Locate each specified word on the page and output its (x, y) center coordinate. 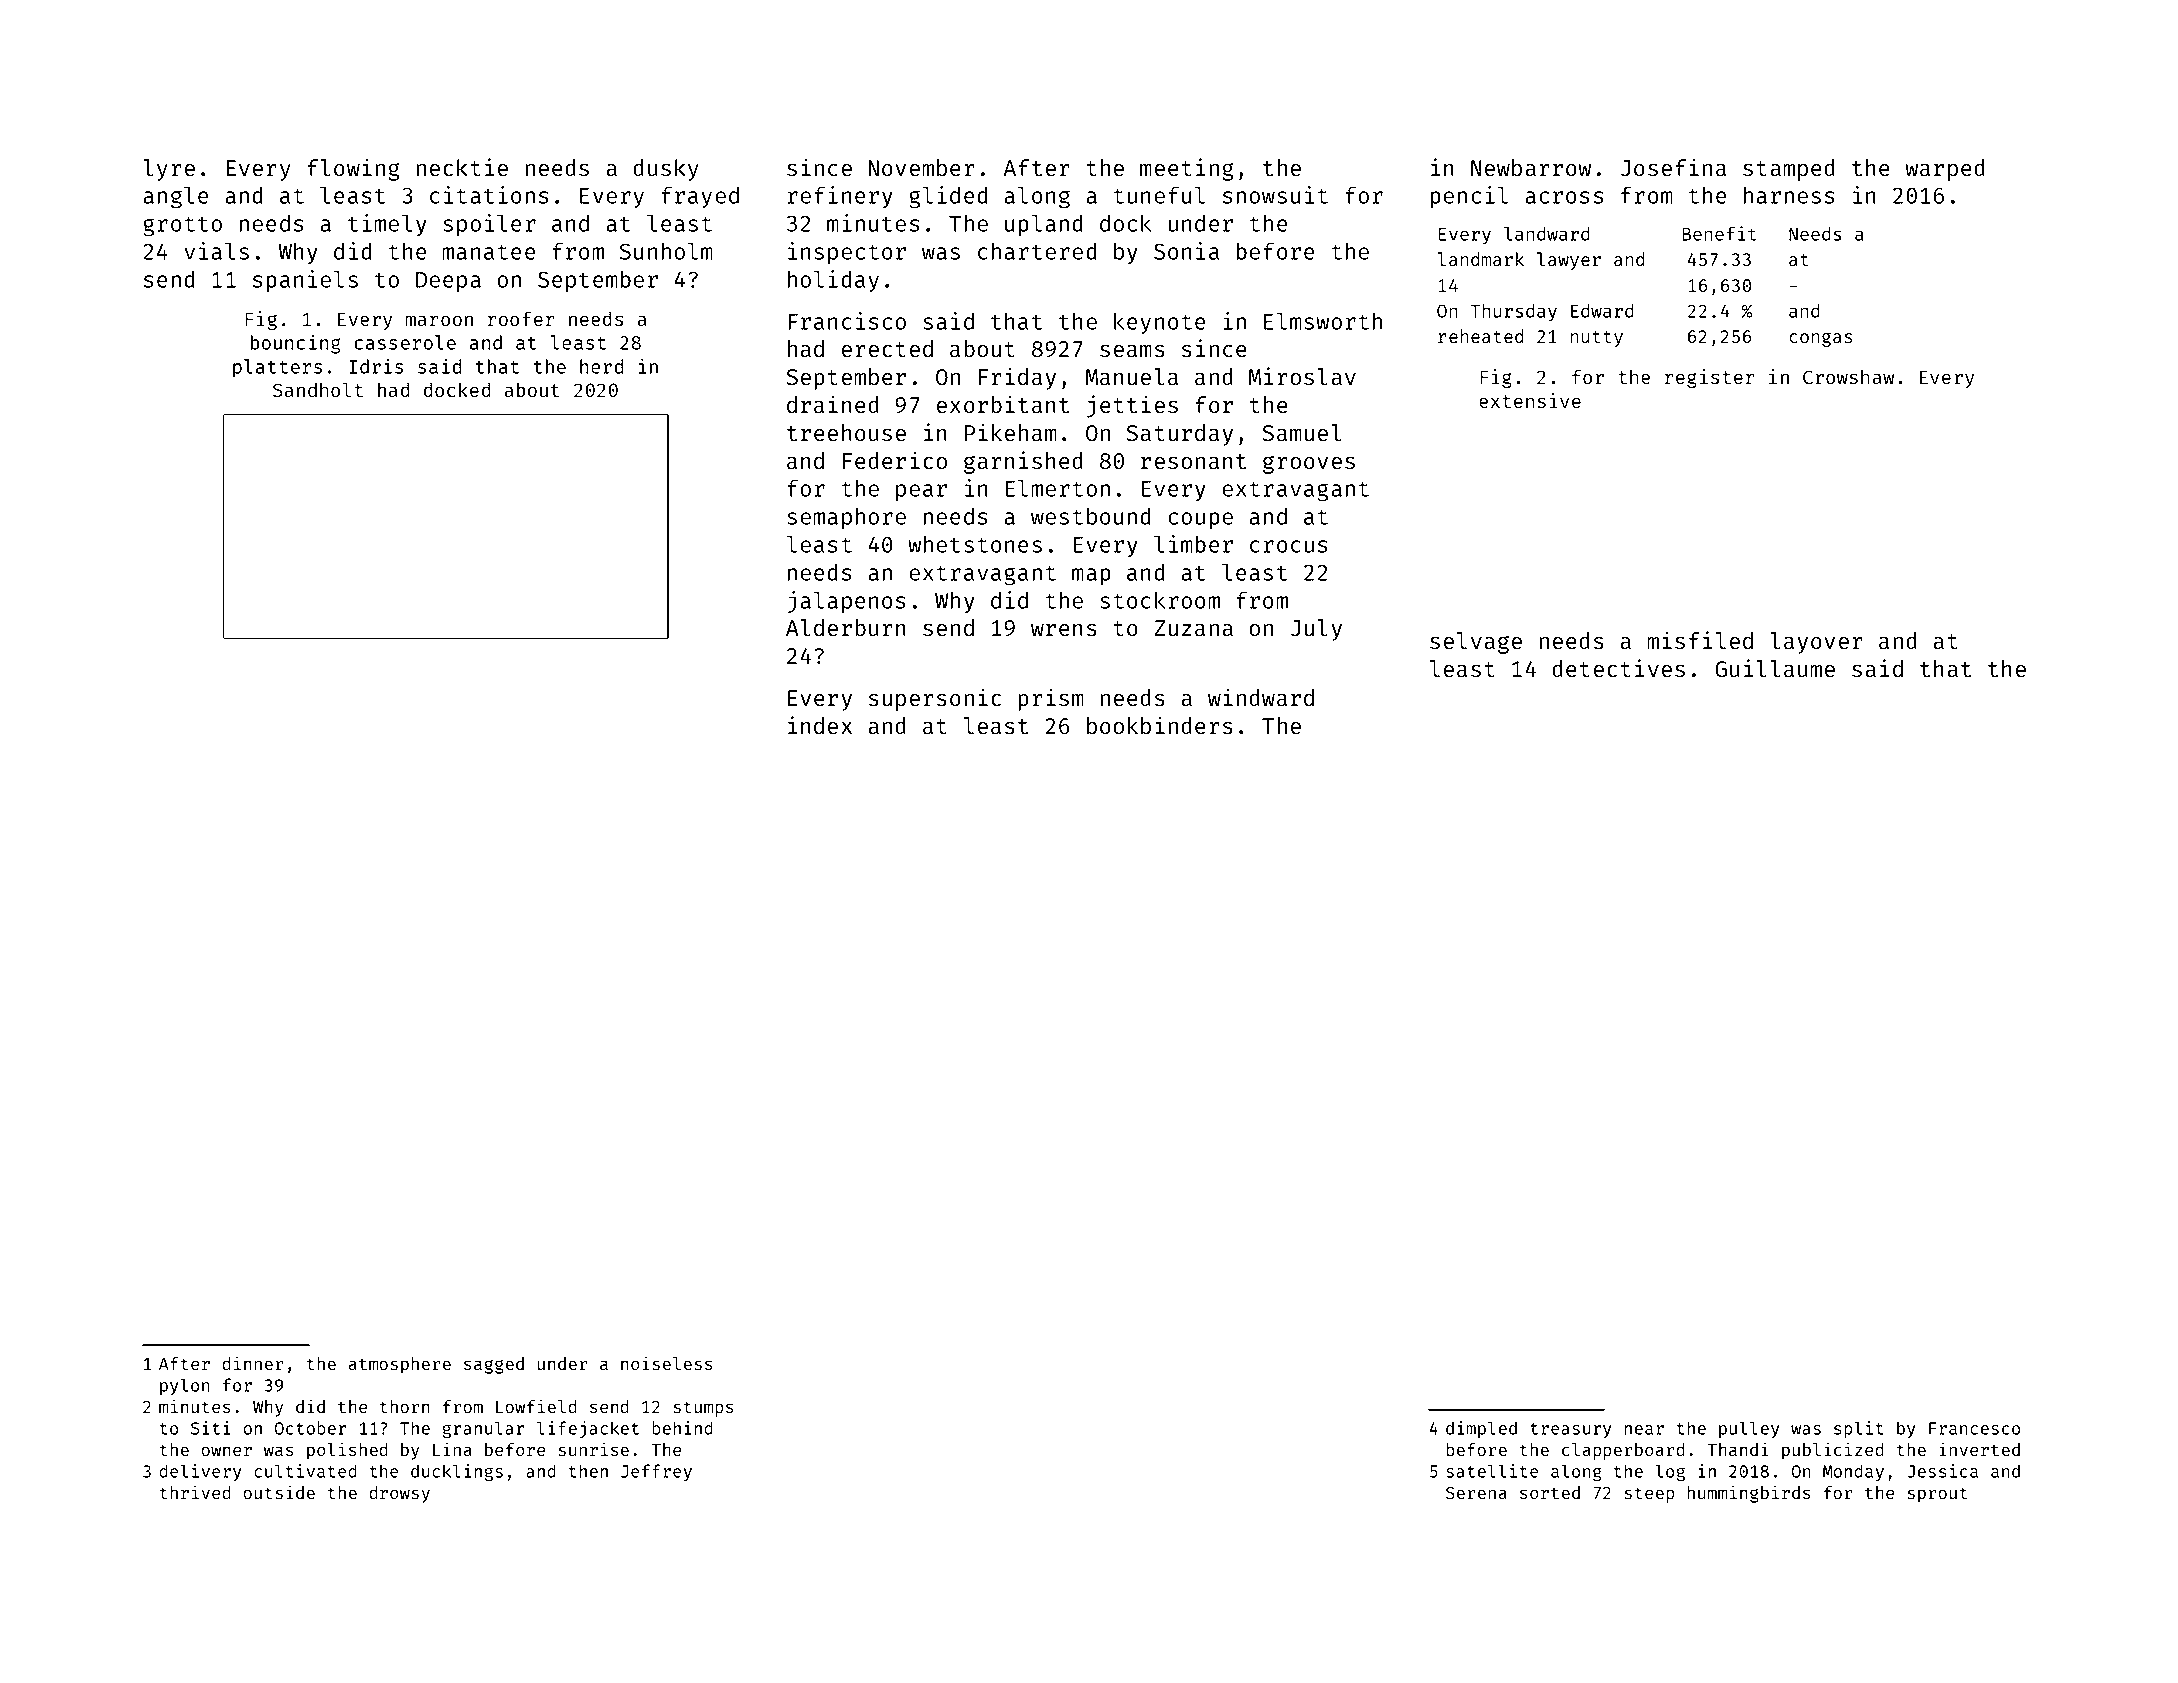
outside (279, 1492)
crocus (1289, 546)
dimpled (1481, 1429)
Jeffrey (656, 1472)
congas (1820, 339)
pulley (1749, 1429)
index (820, 725)
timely (387, 225)
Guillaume (1775, 668)
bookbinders (1160, 725)
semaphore (846, 518)
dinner (252, 1363)
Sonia (1186, 251)
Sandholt (318, 389)
